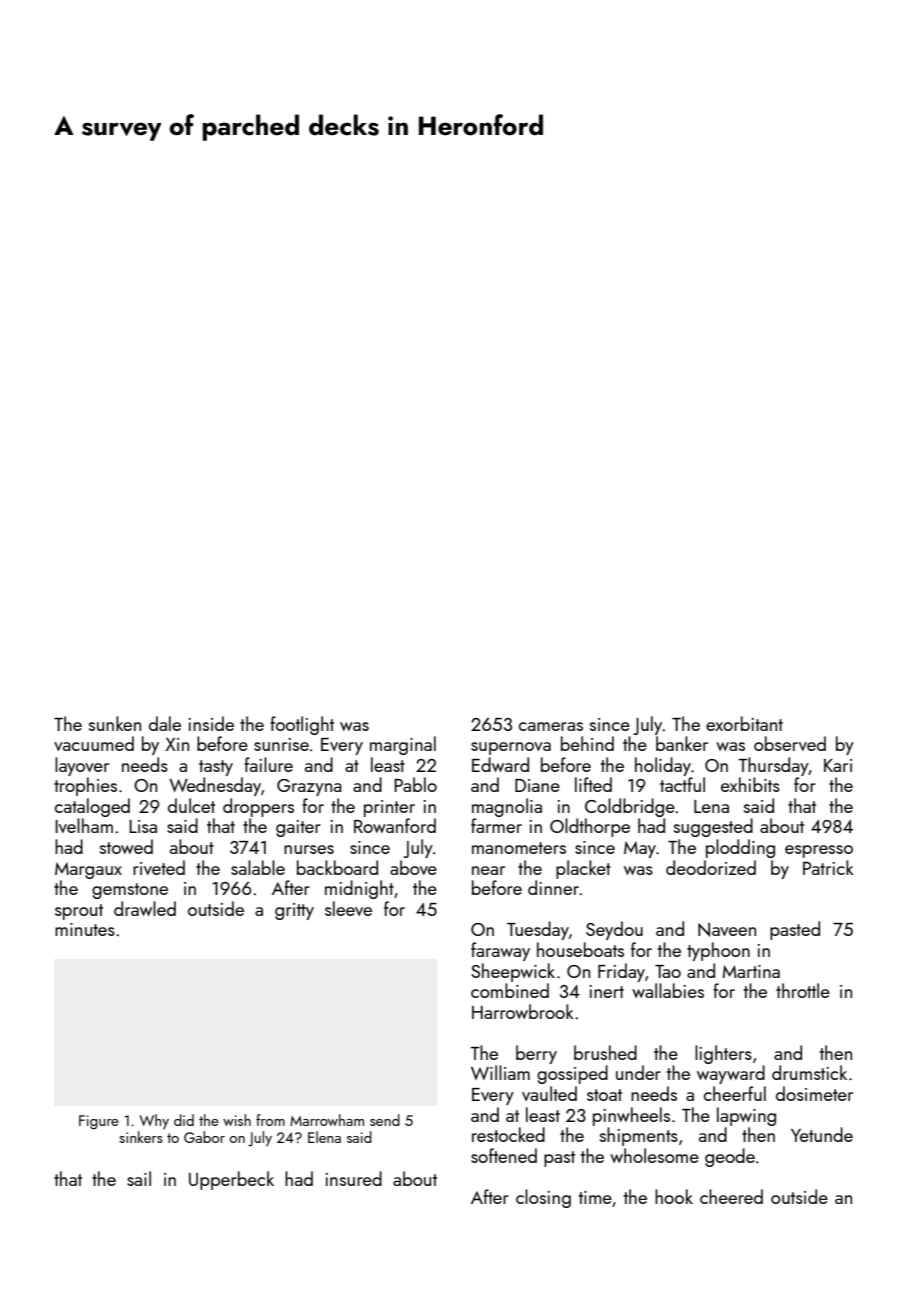  I want to click on closing, so click(543, 1198).
